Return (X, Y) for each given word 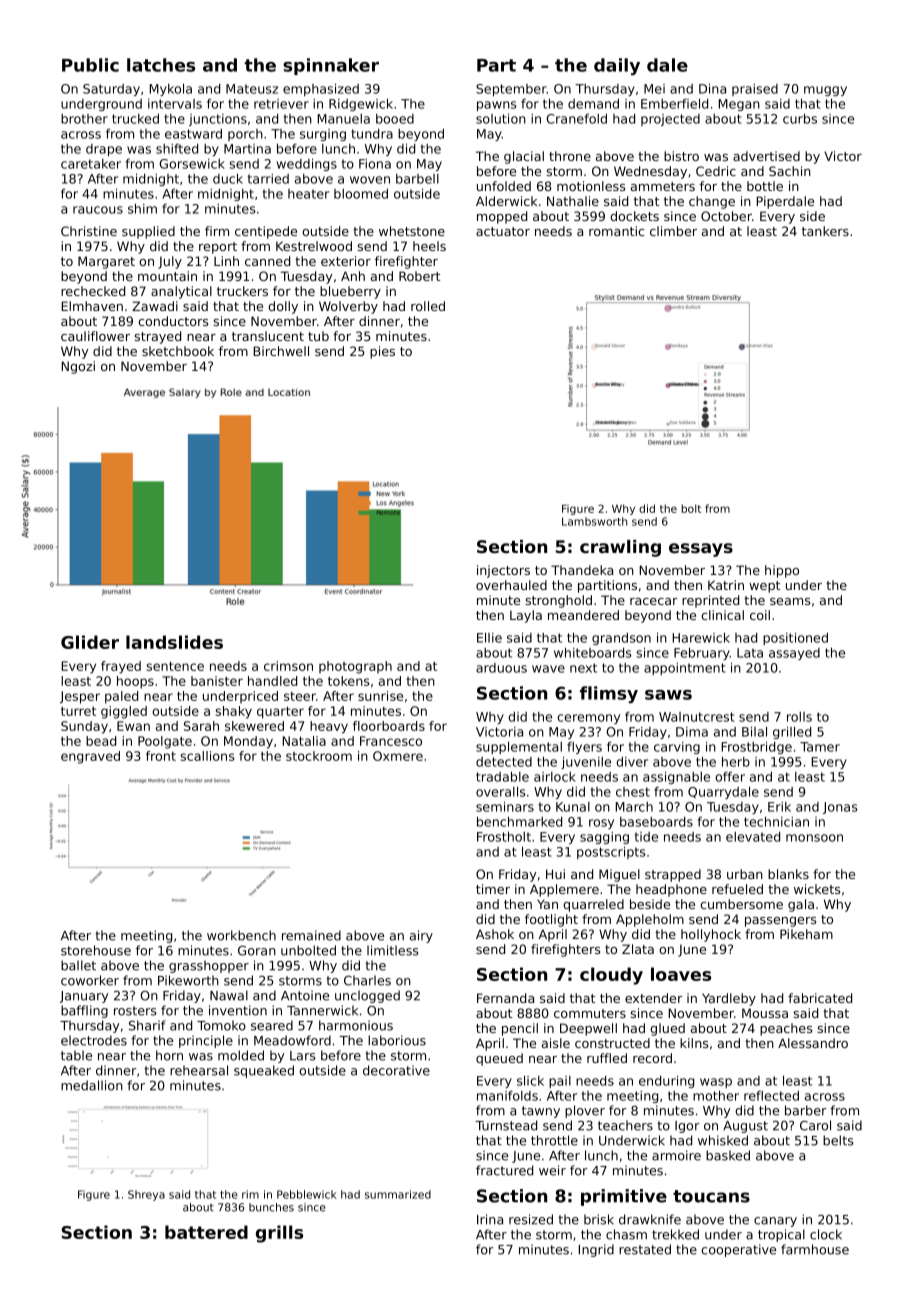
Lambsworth (594, 521)
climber (673, 231)
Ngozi (78, 367)
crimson (288, 666)
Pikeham (806, 934)
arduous (501, 668)
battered (206, 1232)
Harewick (701, 638)
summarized (398, 1194)
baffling (84, 1011)
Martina (247, 149)
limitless (393, 950)
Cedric (716, 171)
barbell (417, 179)
